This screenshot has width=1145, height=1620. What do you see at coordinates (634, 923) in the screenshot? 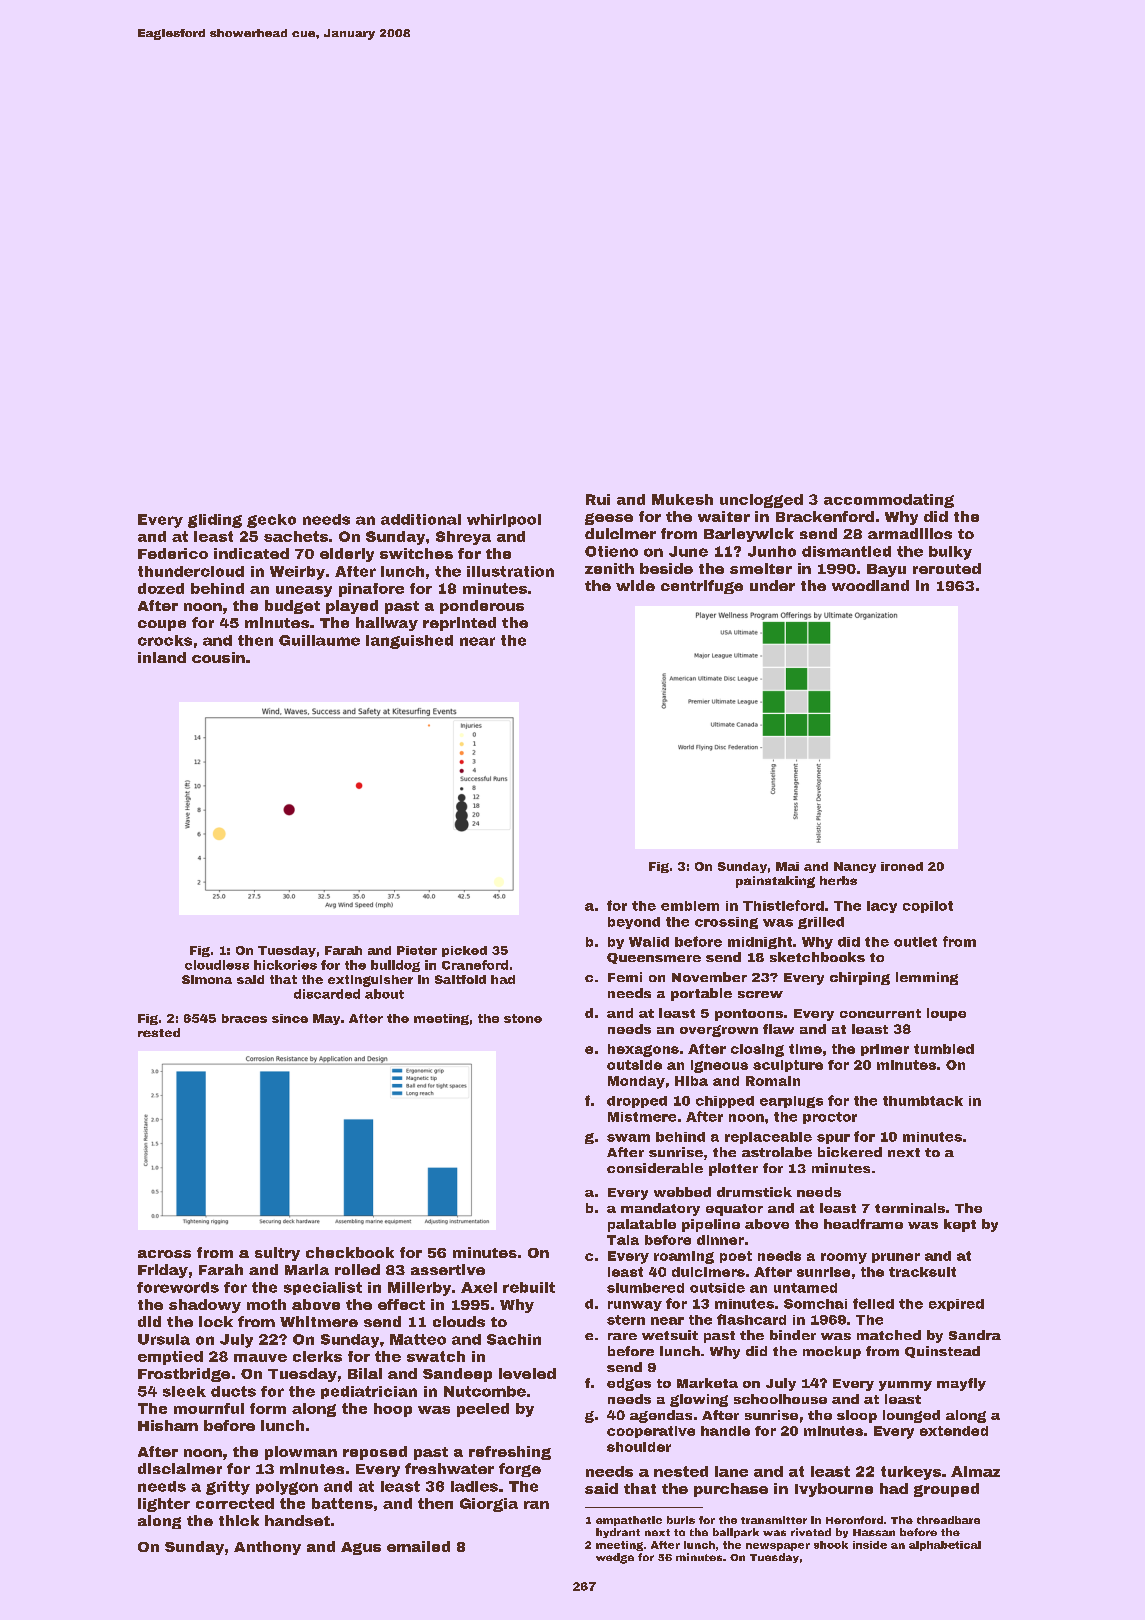
I see `beyond` at bounding box center [634, 923].
